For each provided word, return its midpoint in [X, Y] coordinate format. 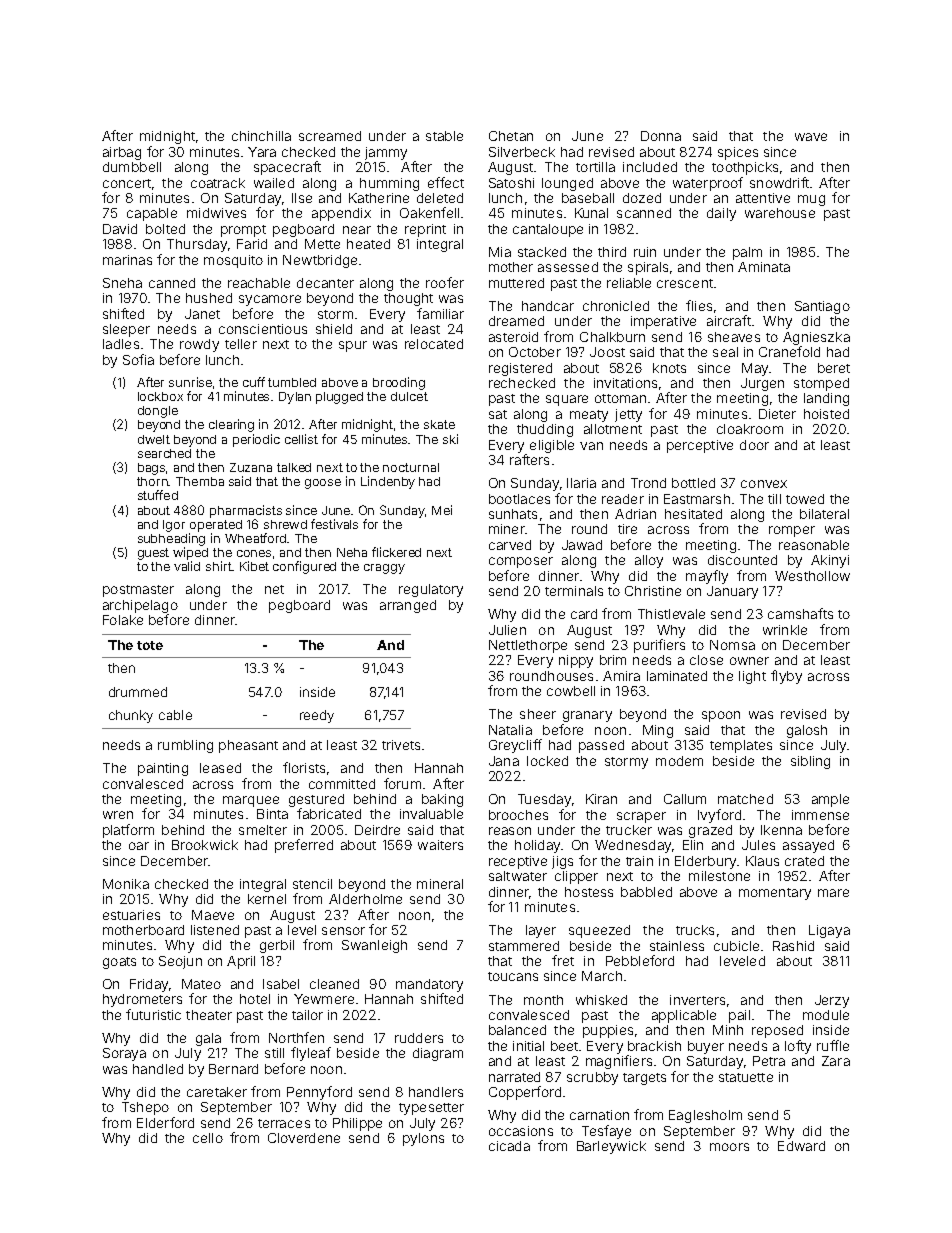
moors [729, 1147]
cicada [509, 1146]
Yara [262, 152]
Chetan [511, 136]
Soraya [124, 1054]
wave [811, 137]
